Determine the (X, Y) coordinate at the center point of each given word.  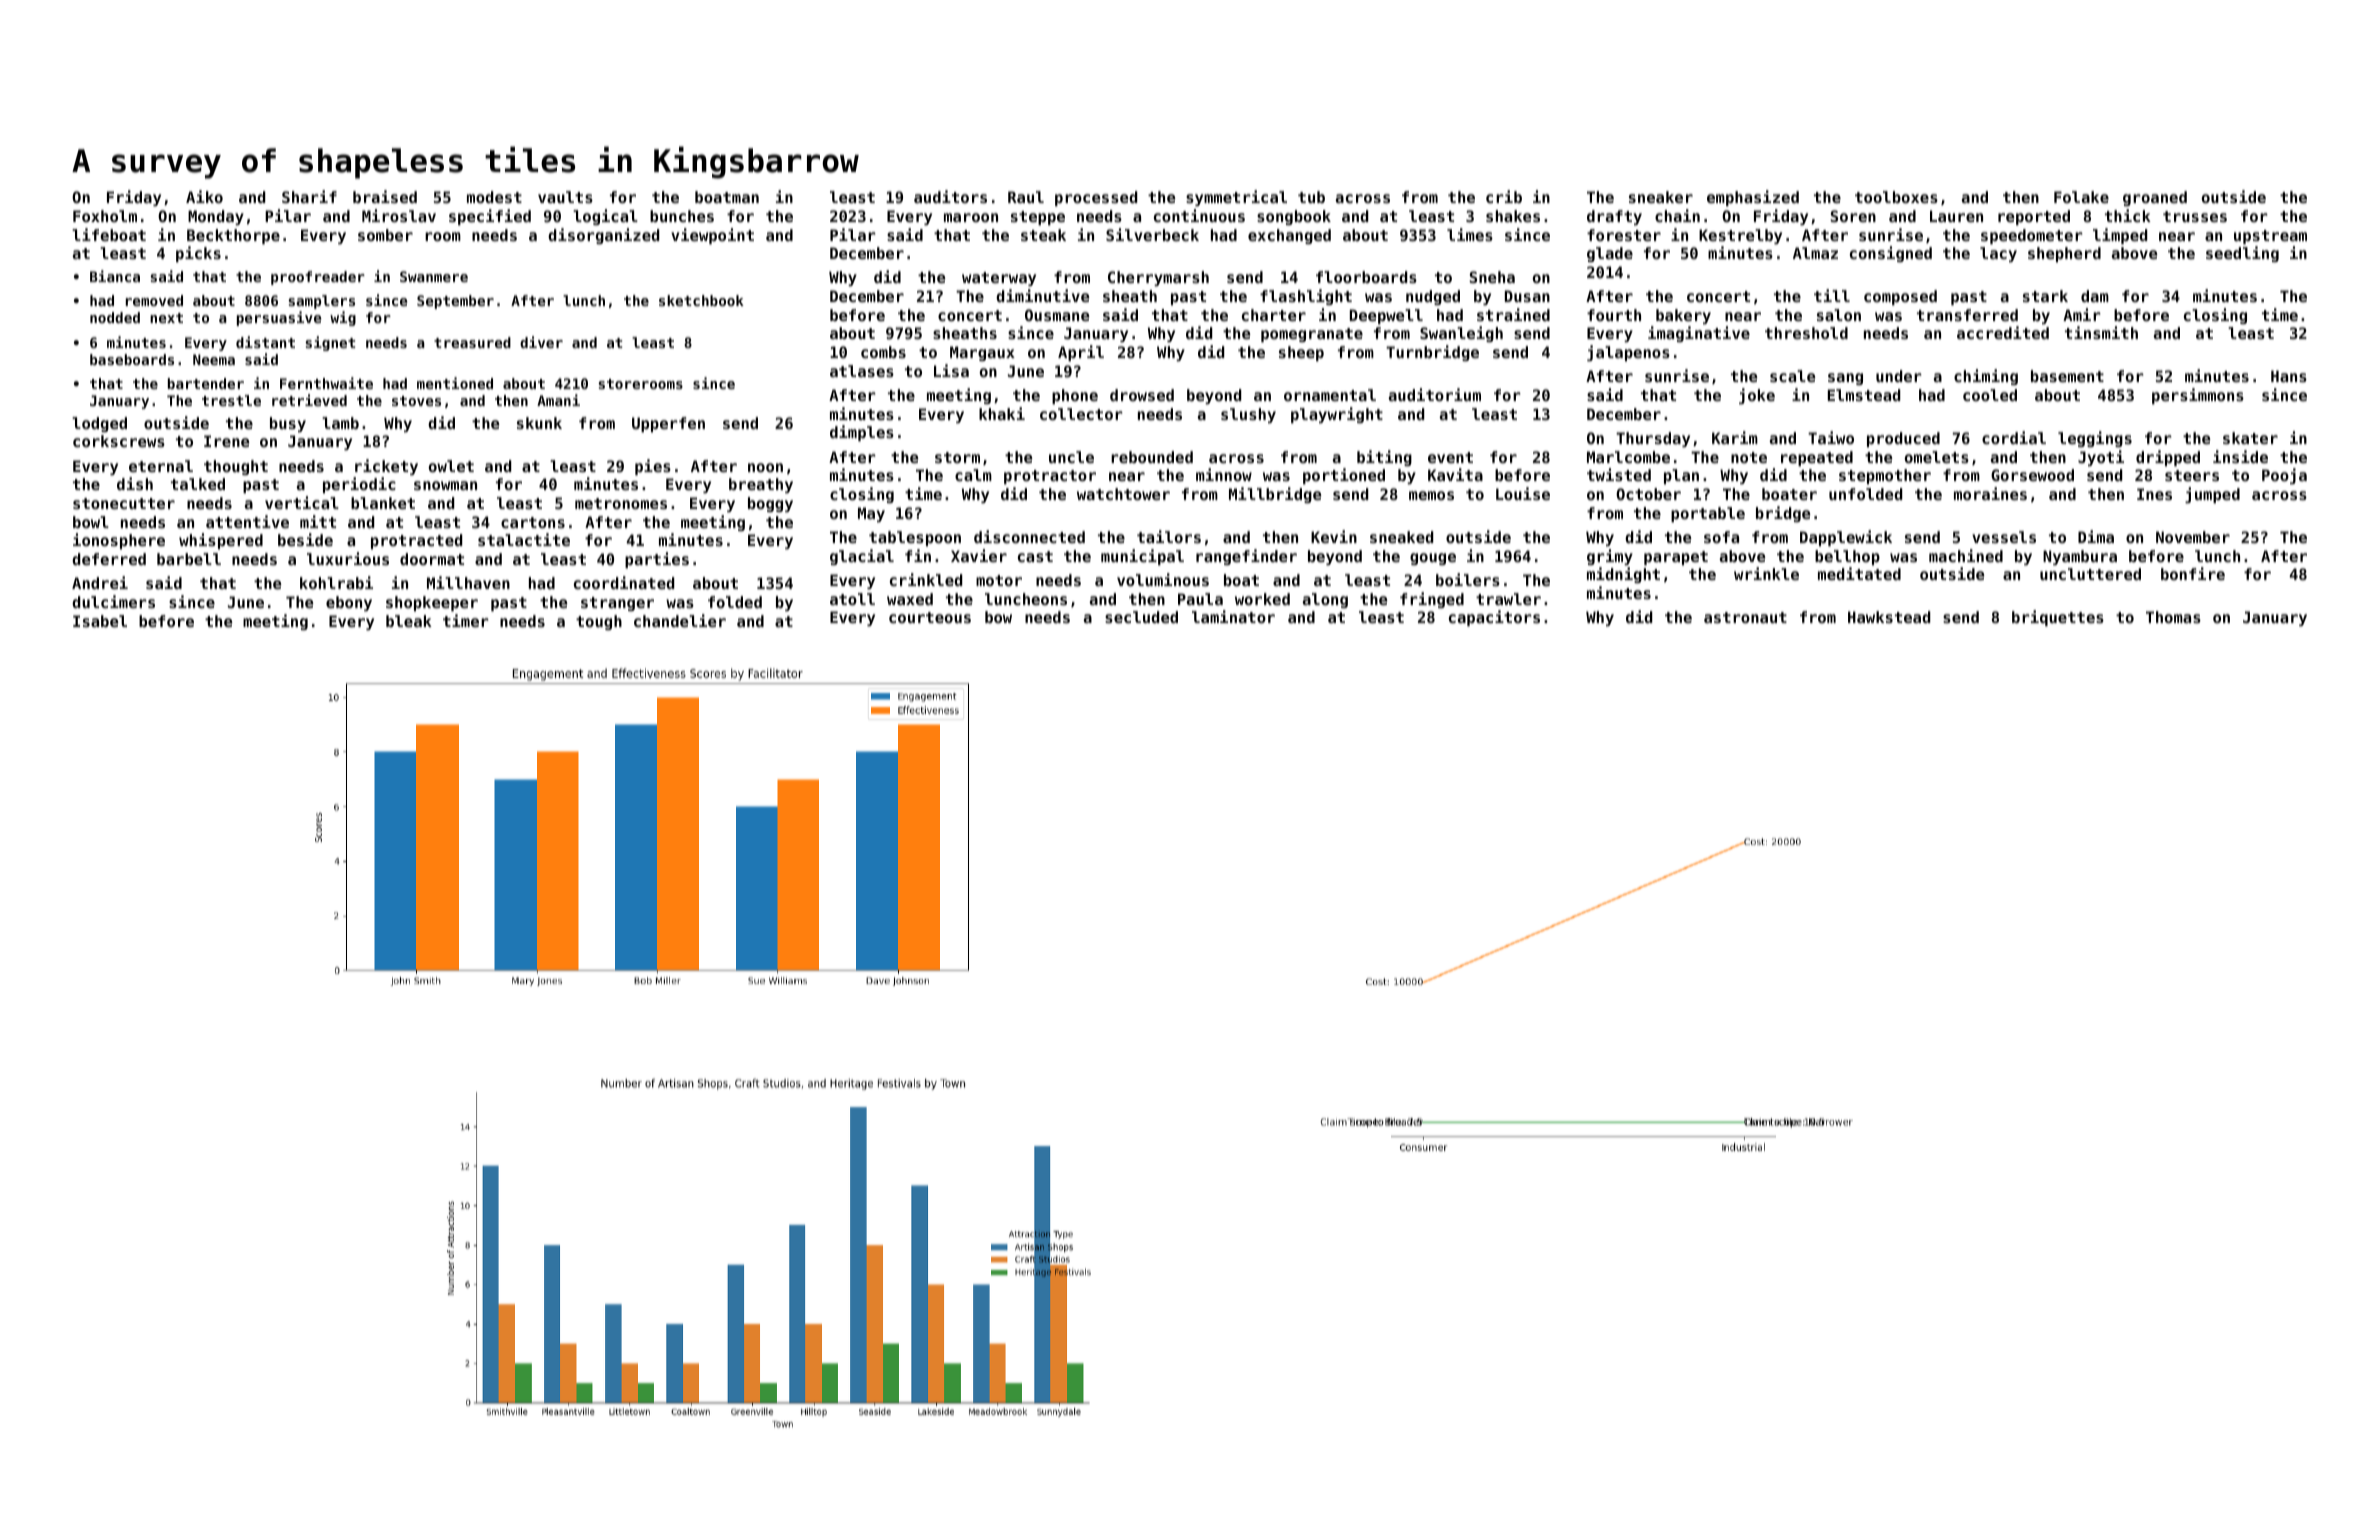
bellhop (1847, 557)
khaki (1002, 413)
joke (1757, 396)
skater (2250, 438)
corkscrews (119, 441)
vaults (565, 197)
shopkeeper (432, 603)
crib (1504, 196)
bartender (206, 383)
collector (1081, 414)
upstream (2270, 237)
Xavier (979, 555)
